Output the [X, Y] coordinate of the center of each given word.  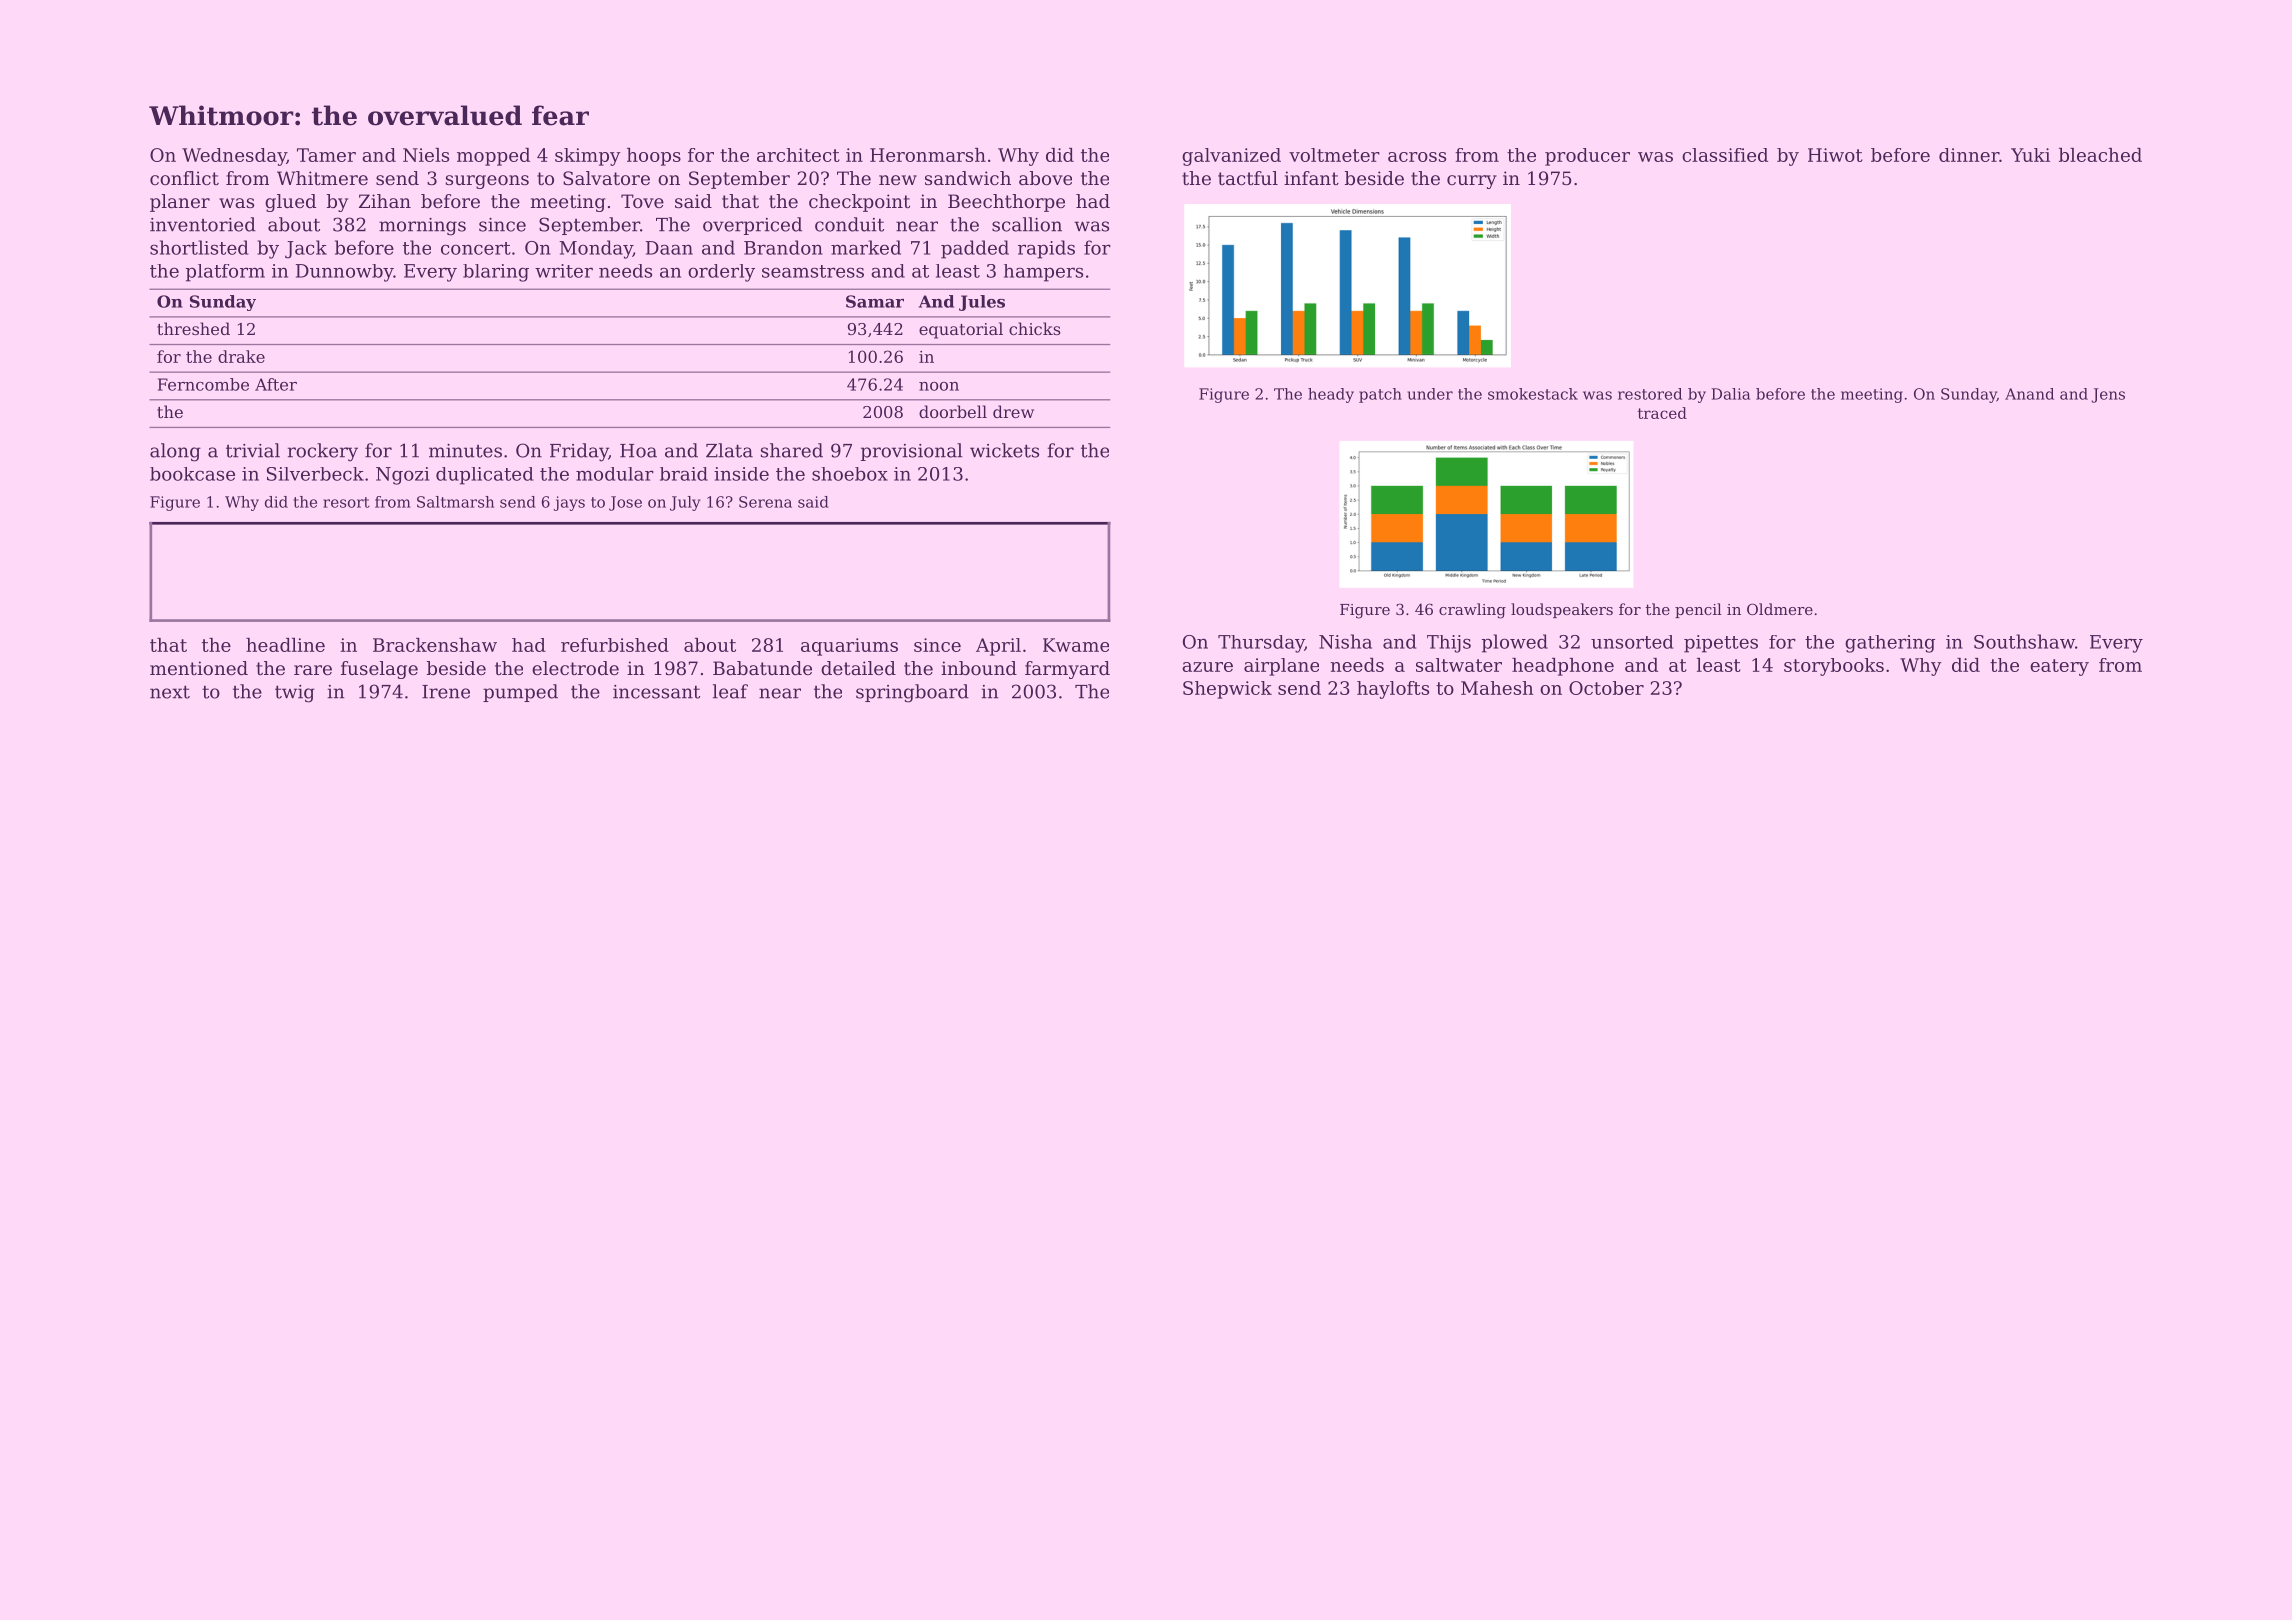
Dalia [1731, 394]
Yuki [2030, 155]
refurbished [615, 645]
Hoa [638, 451]
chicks [1035, 328]
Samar [875, 301]
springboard [912, 693]
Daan [669, 248]
